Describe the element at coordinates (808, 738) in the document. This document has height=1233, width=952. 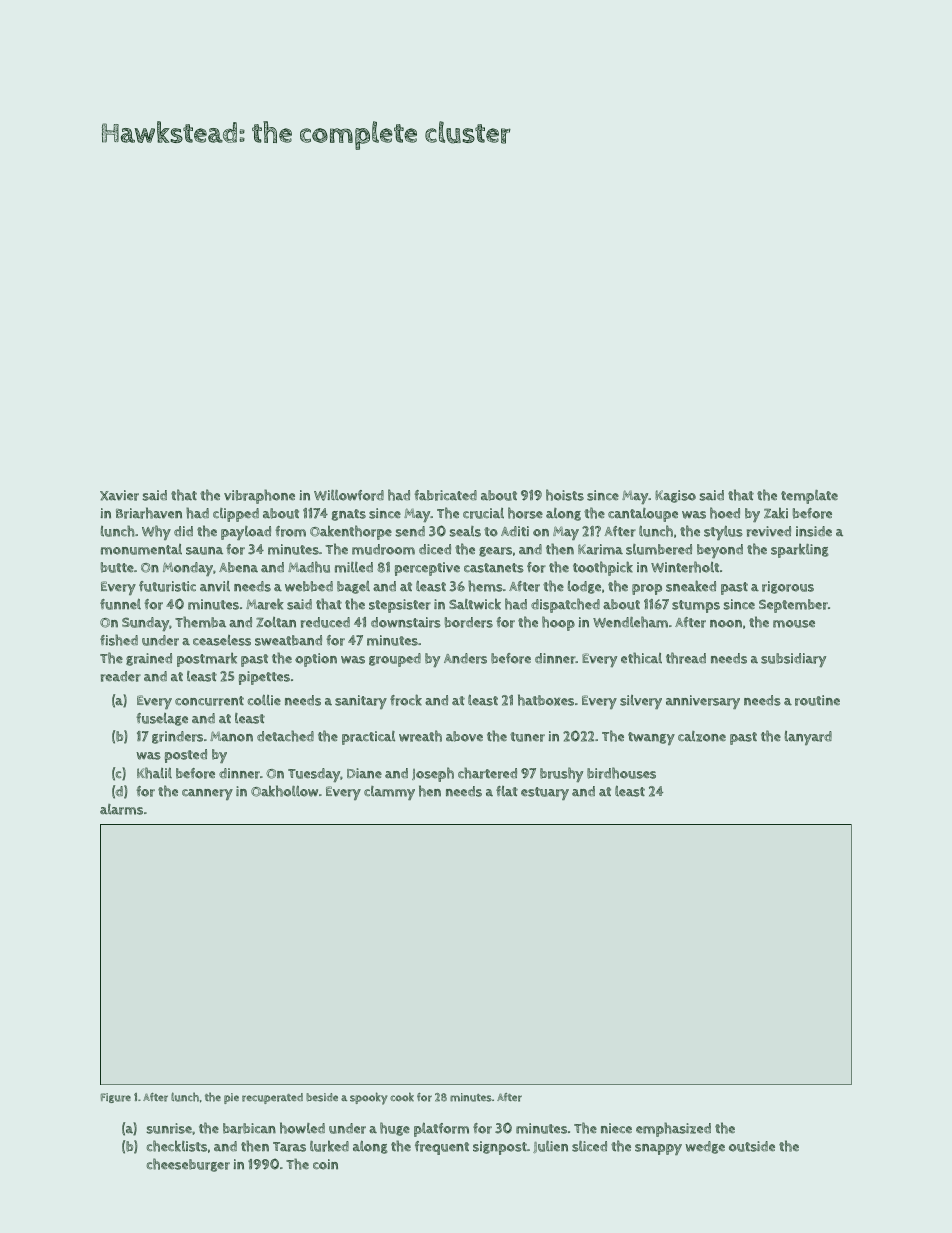
I see `lanyard` at that location.
